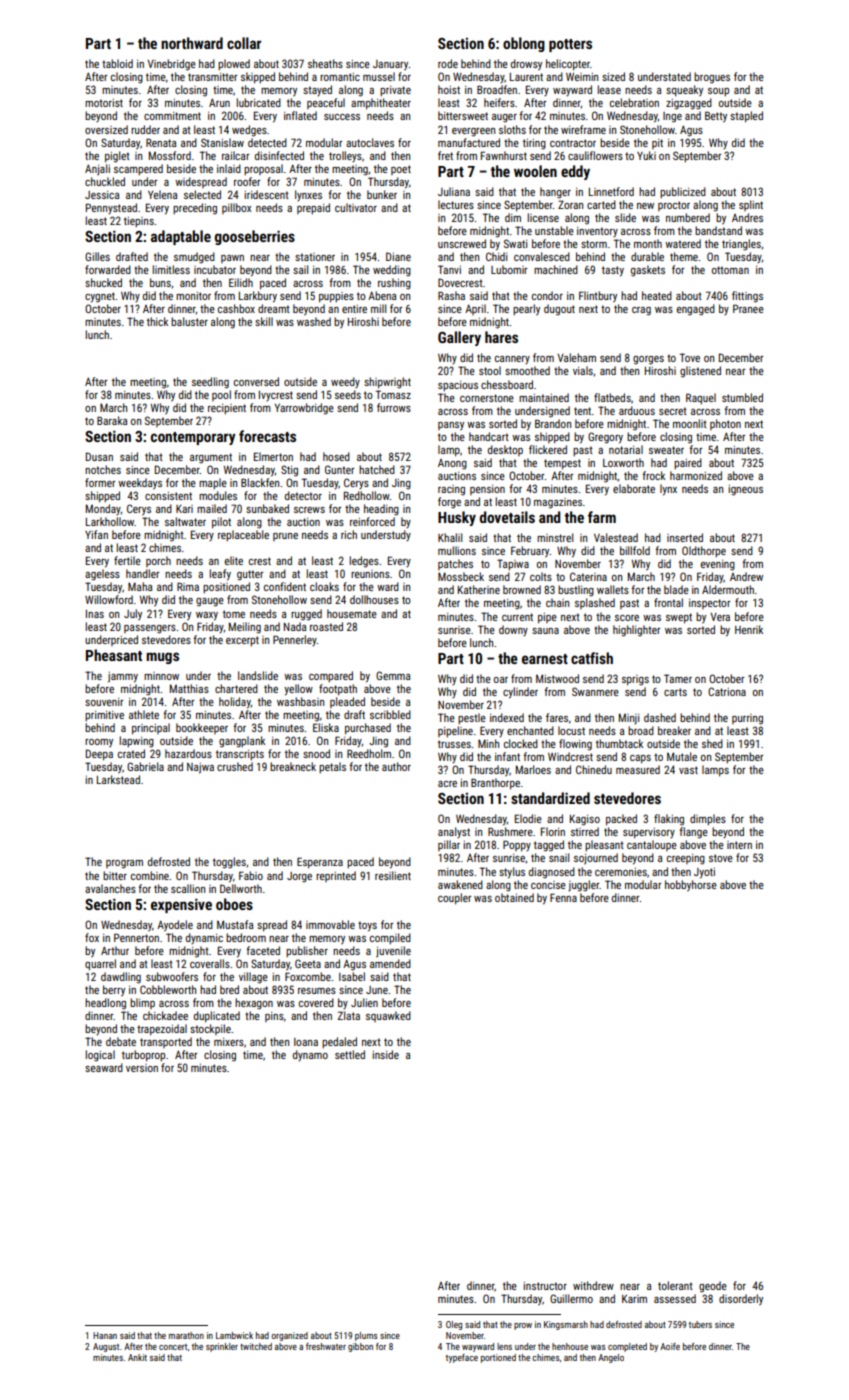 The height and width of the image is (1400, 849). What do you see at coordinates (745, 490) in the image?
I see `igneous` at bounding box center [745, 490].
